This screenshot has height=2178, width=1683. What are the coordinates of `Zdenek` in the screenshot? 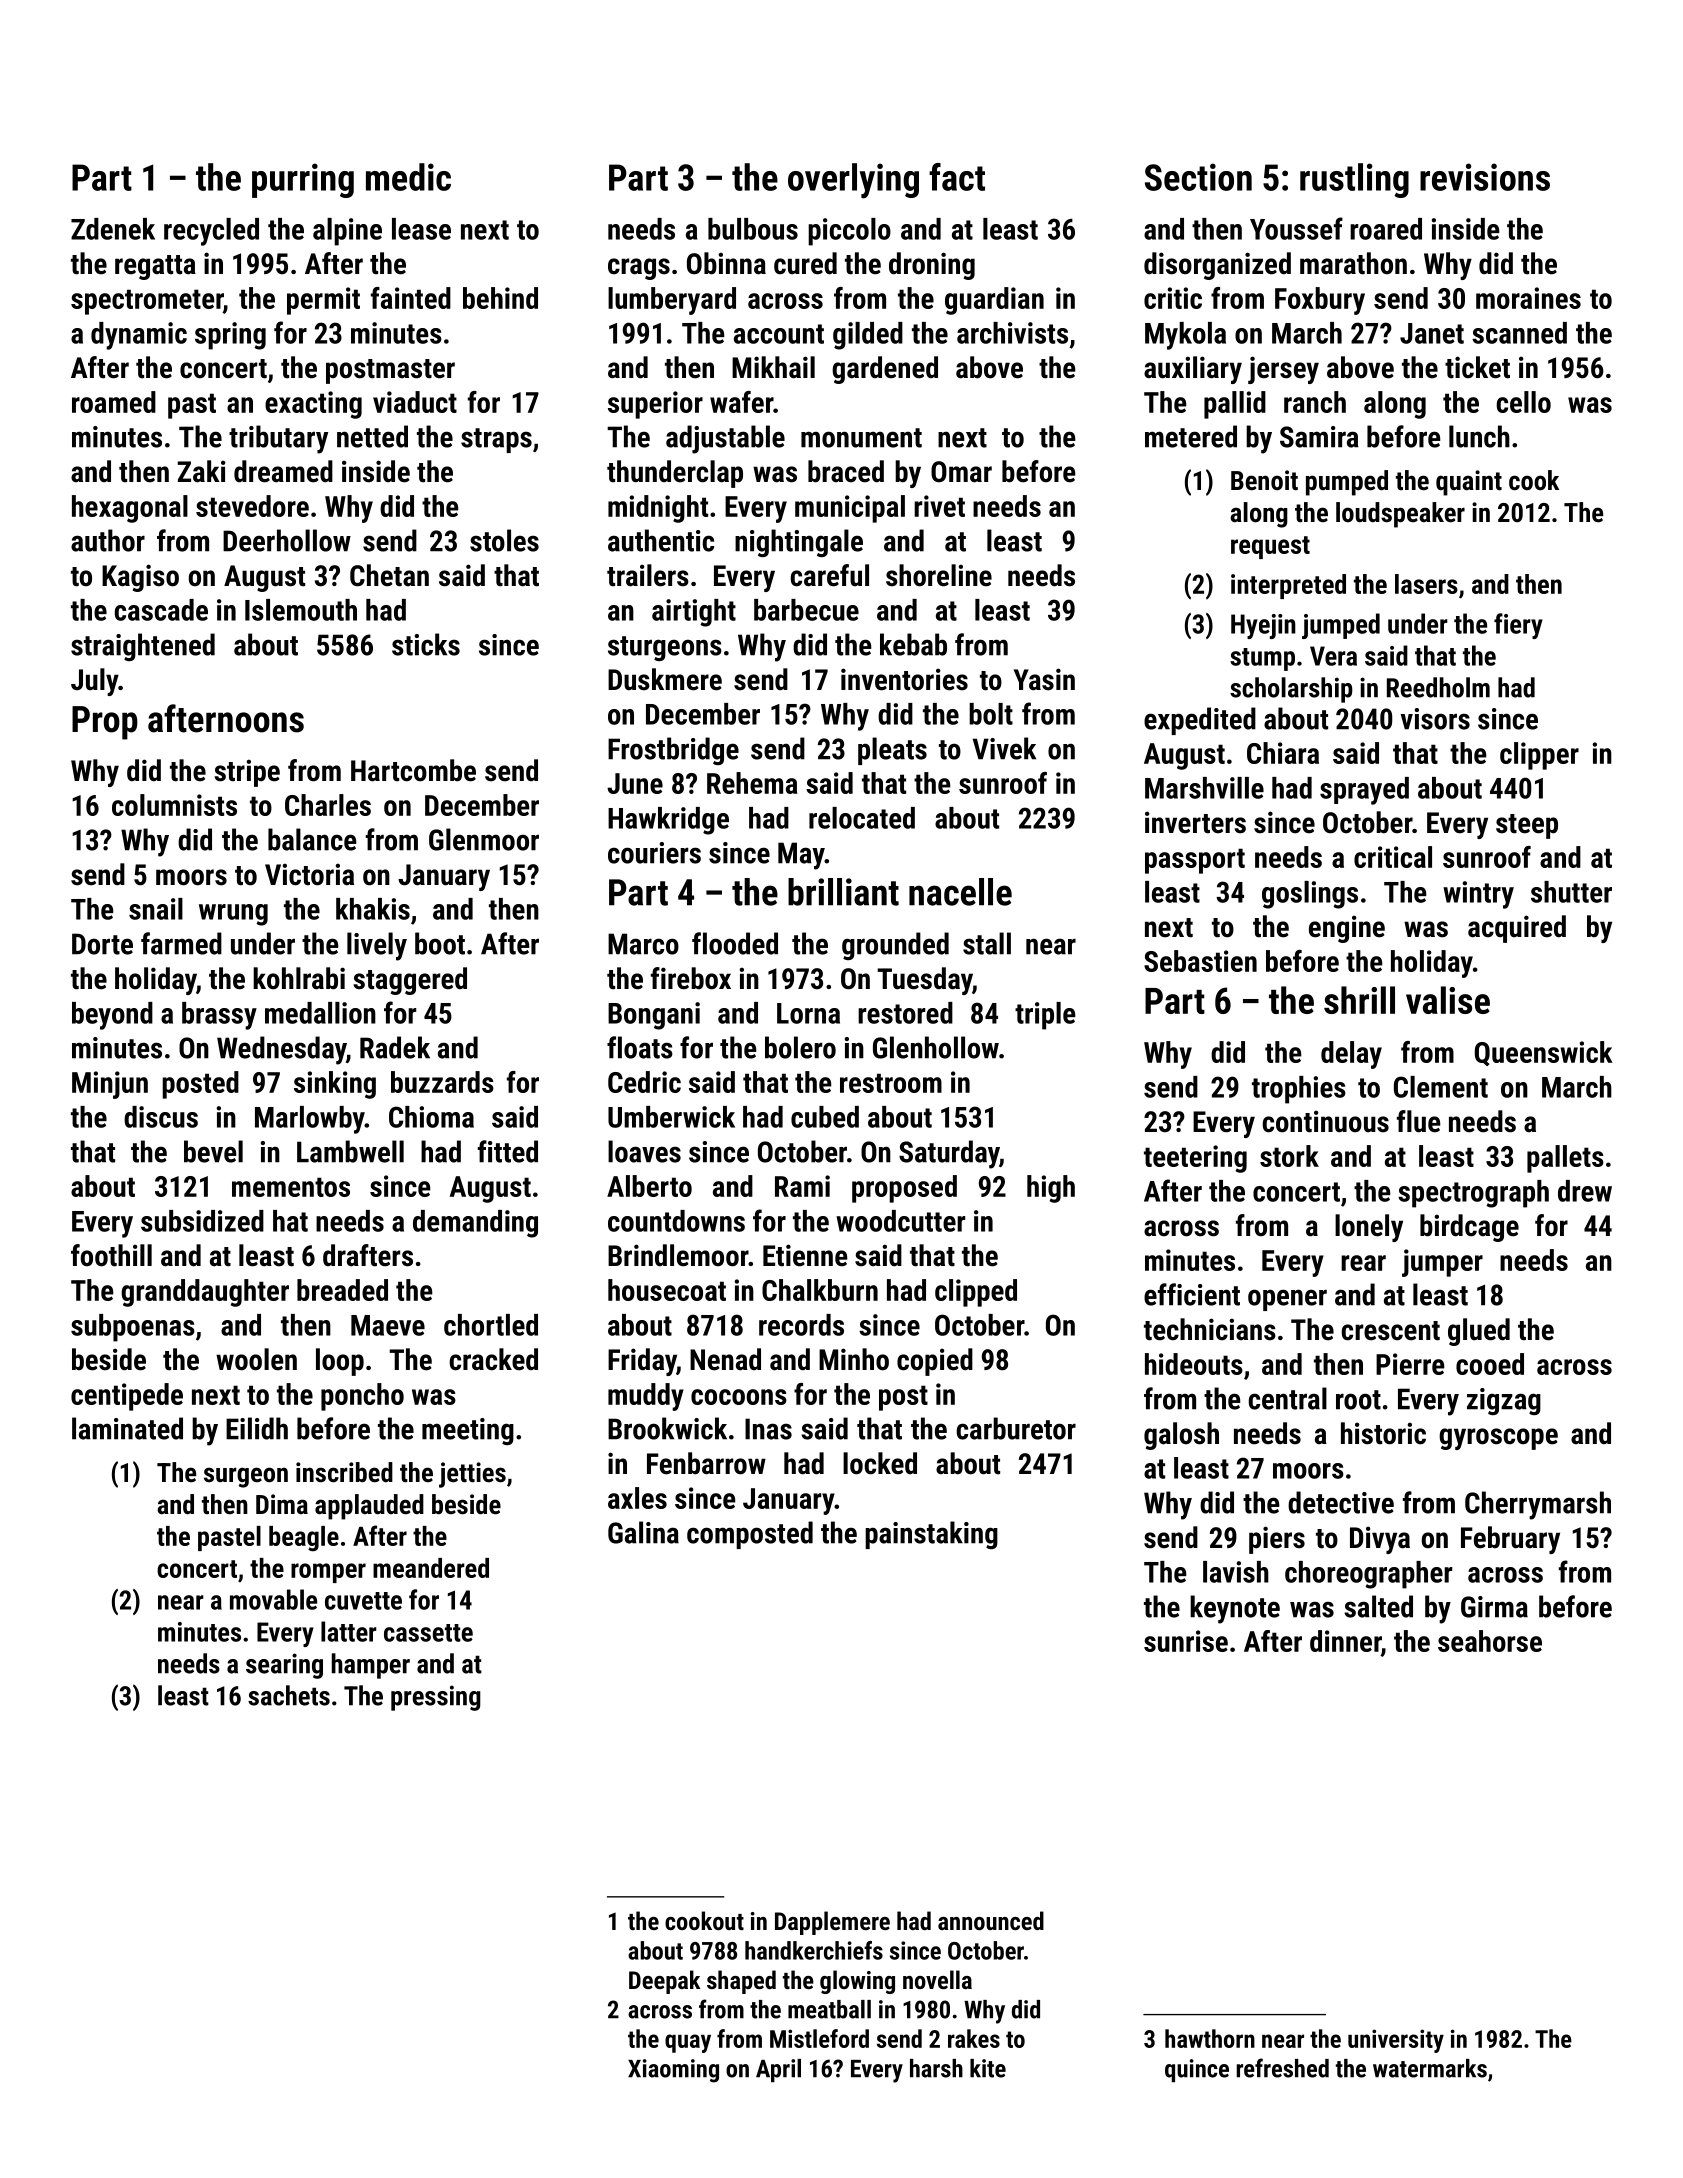 It's located at (113, 229).
